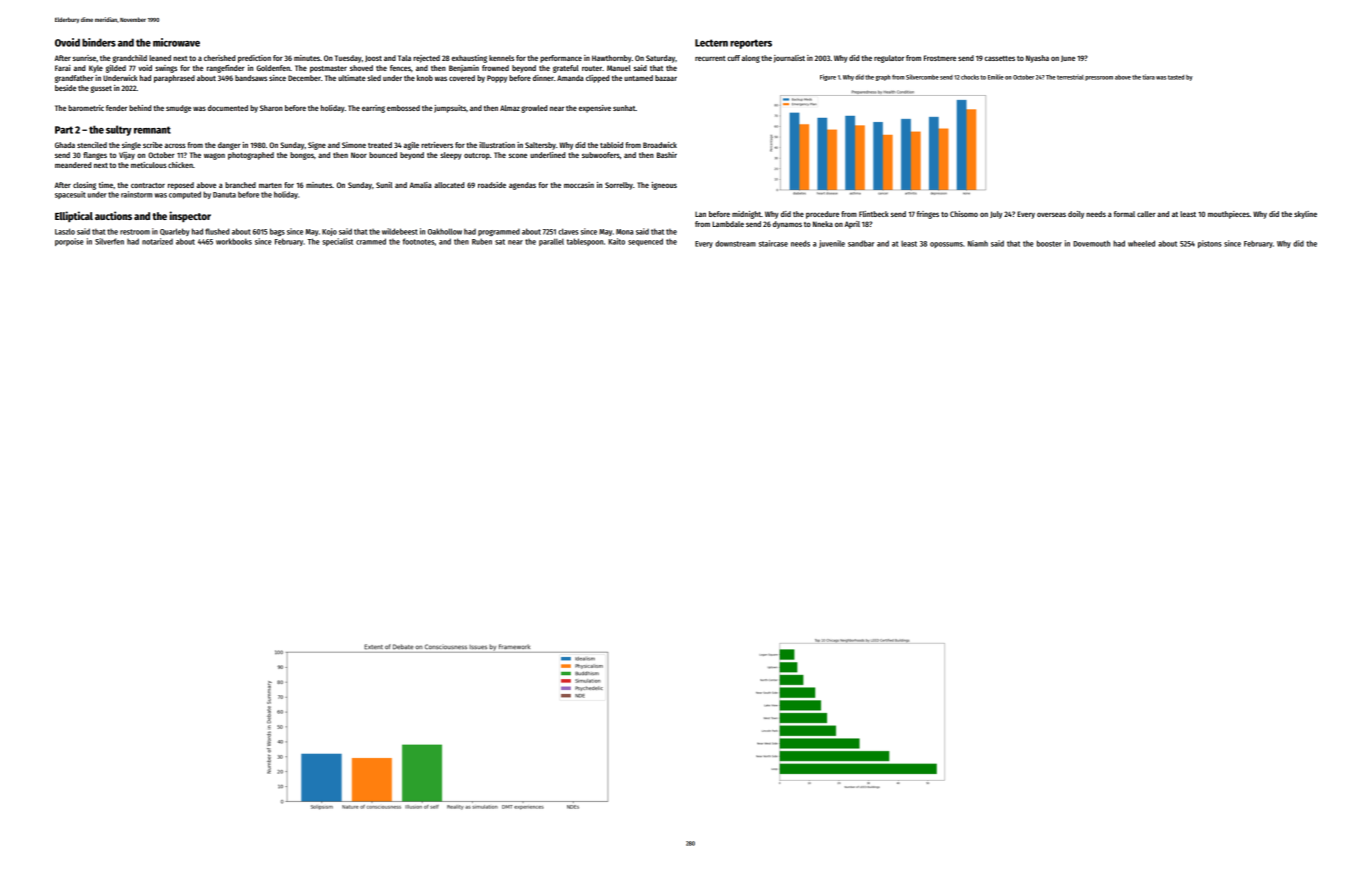  Describe the element at coordinates (1037, 59) in the screenshot. I see `Nyasha` at that location.
